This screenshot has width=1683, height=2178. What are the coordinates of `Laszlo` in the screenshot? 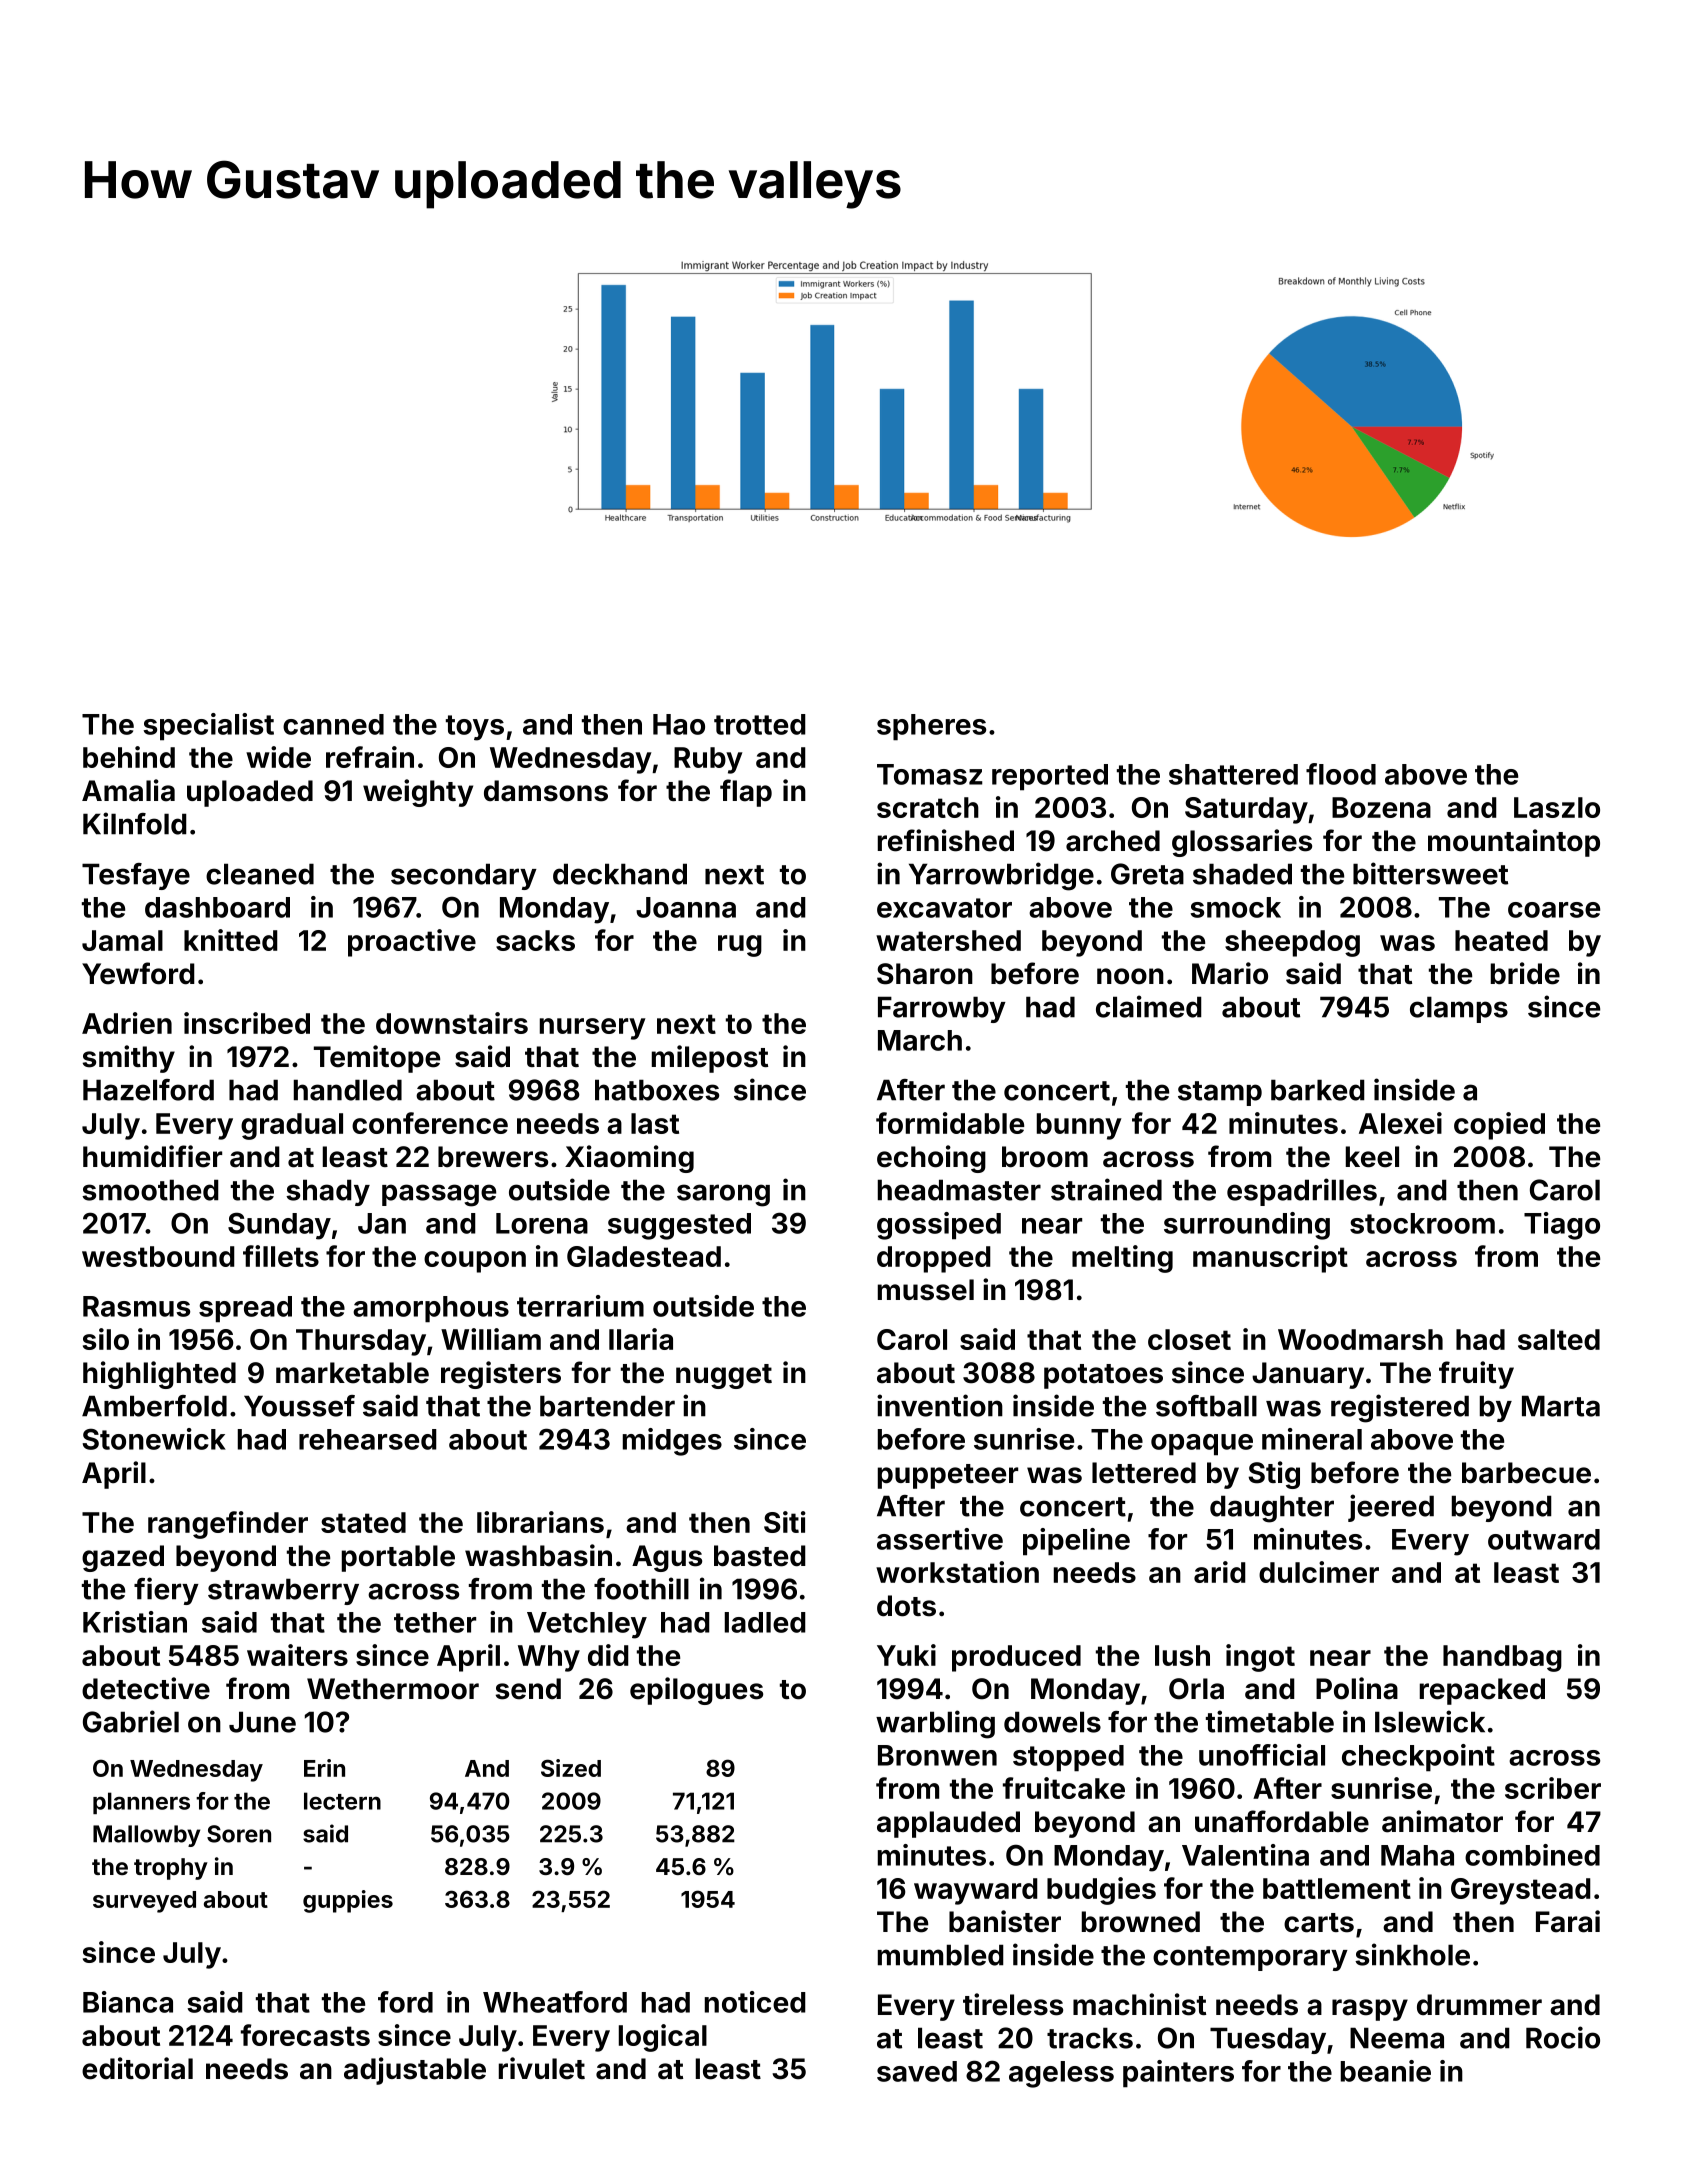 It's located at (1557, 807).
